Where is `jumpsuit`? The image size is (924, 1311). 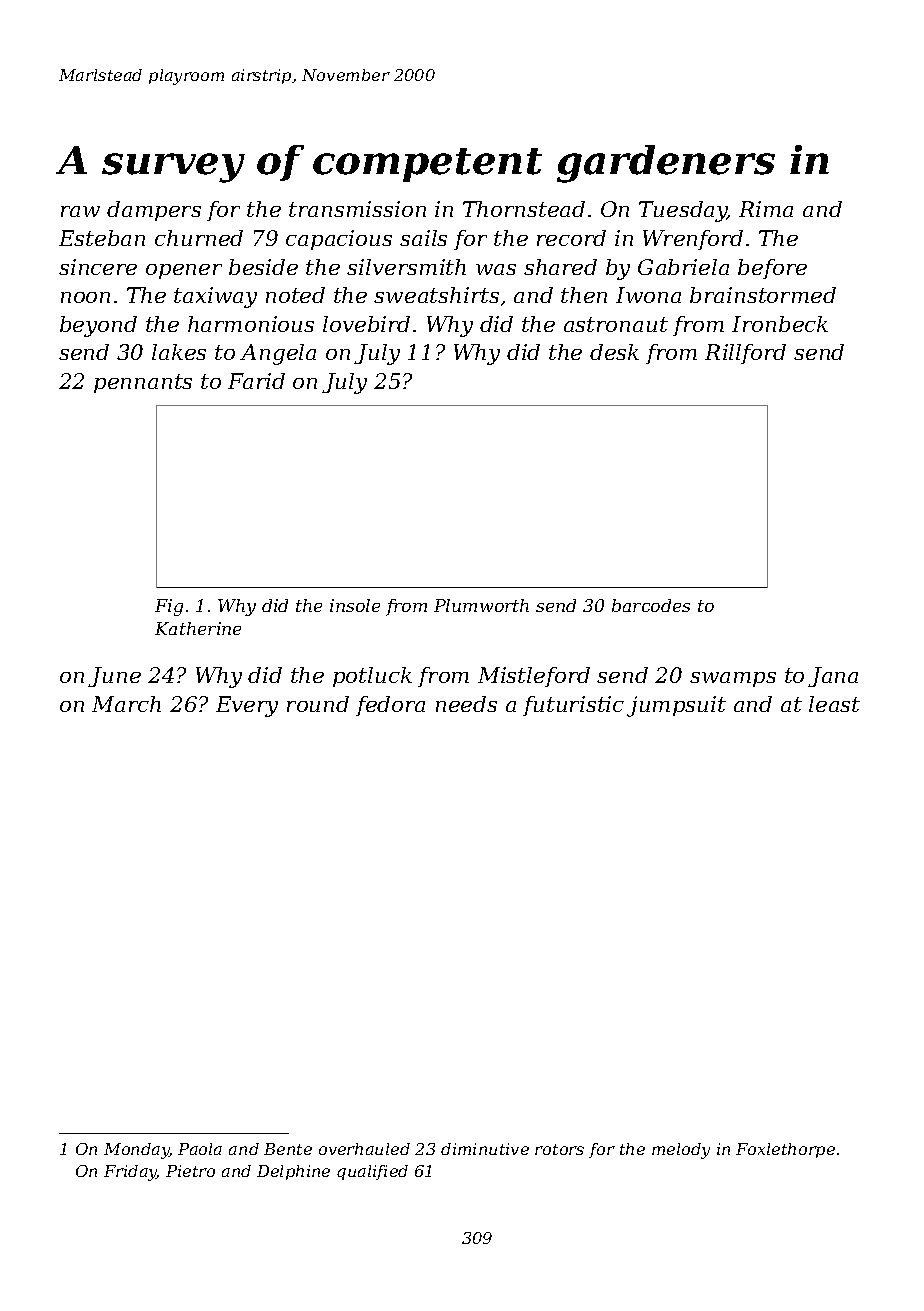
jumpsuit is located at coordinates (676, 706).
